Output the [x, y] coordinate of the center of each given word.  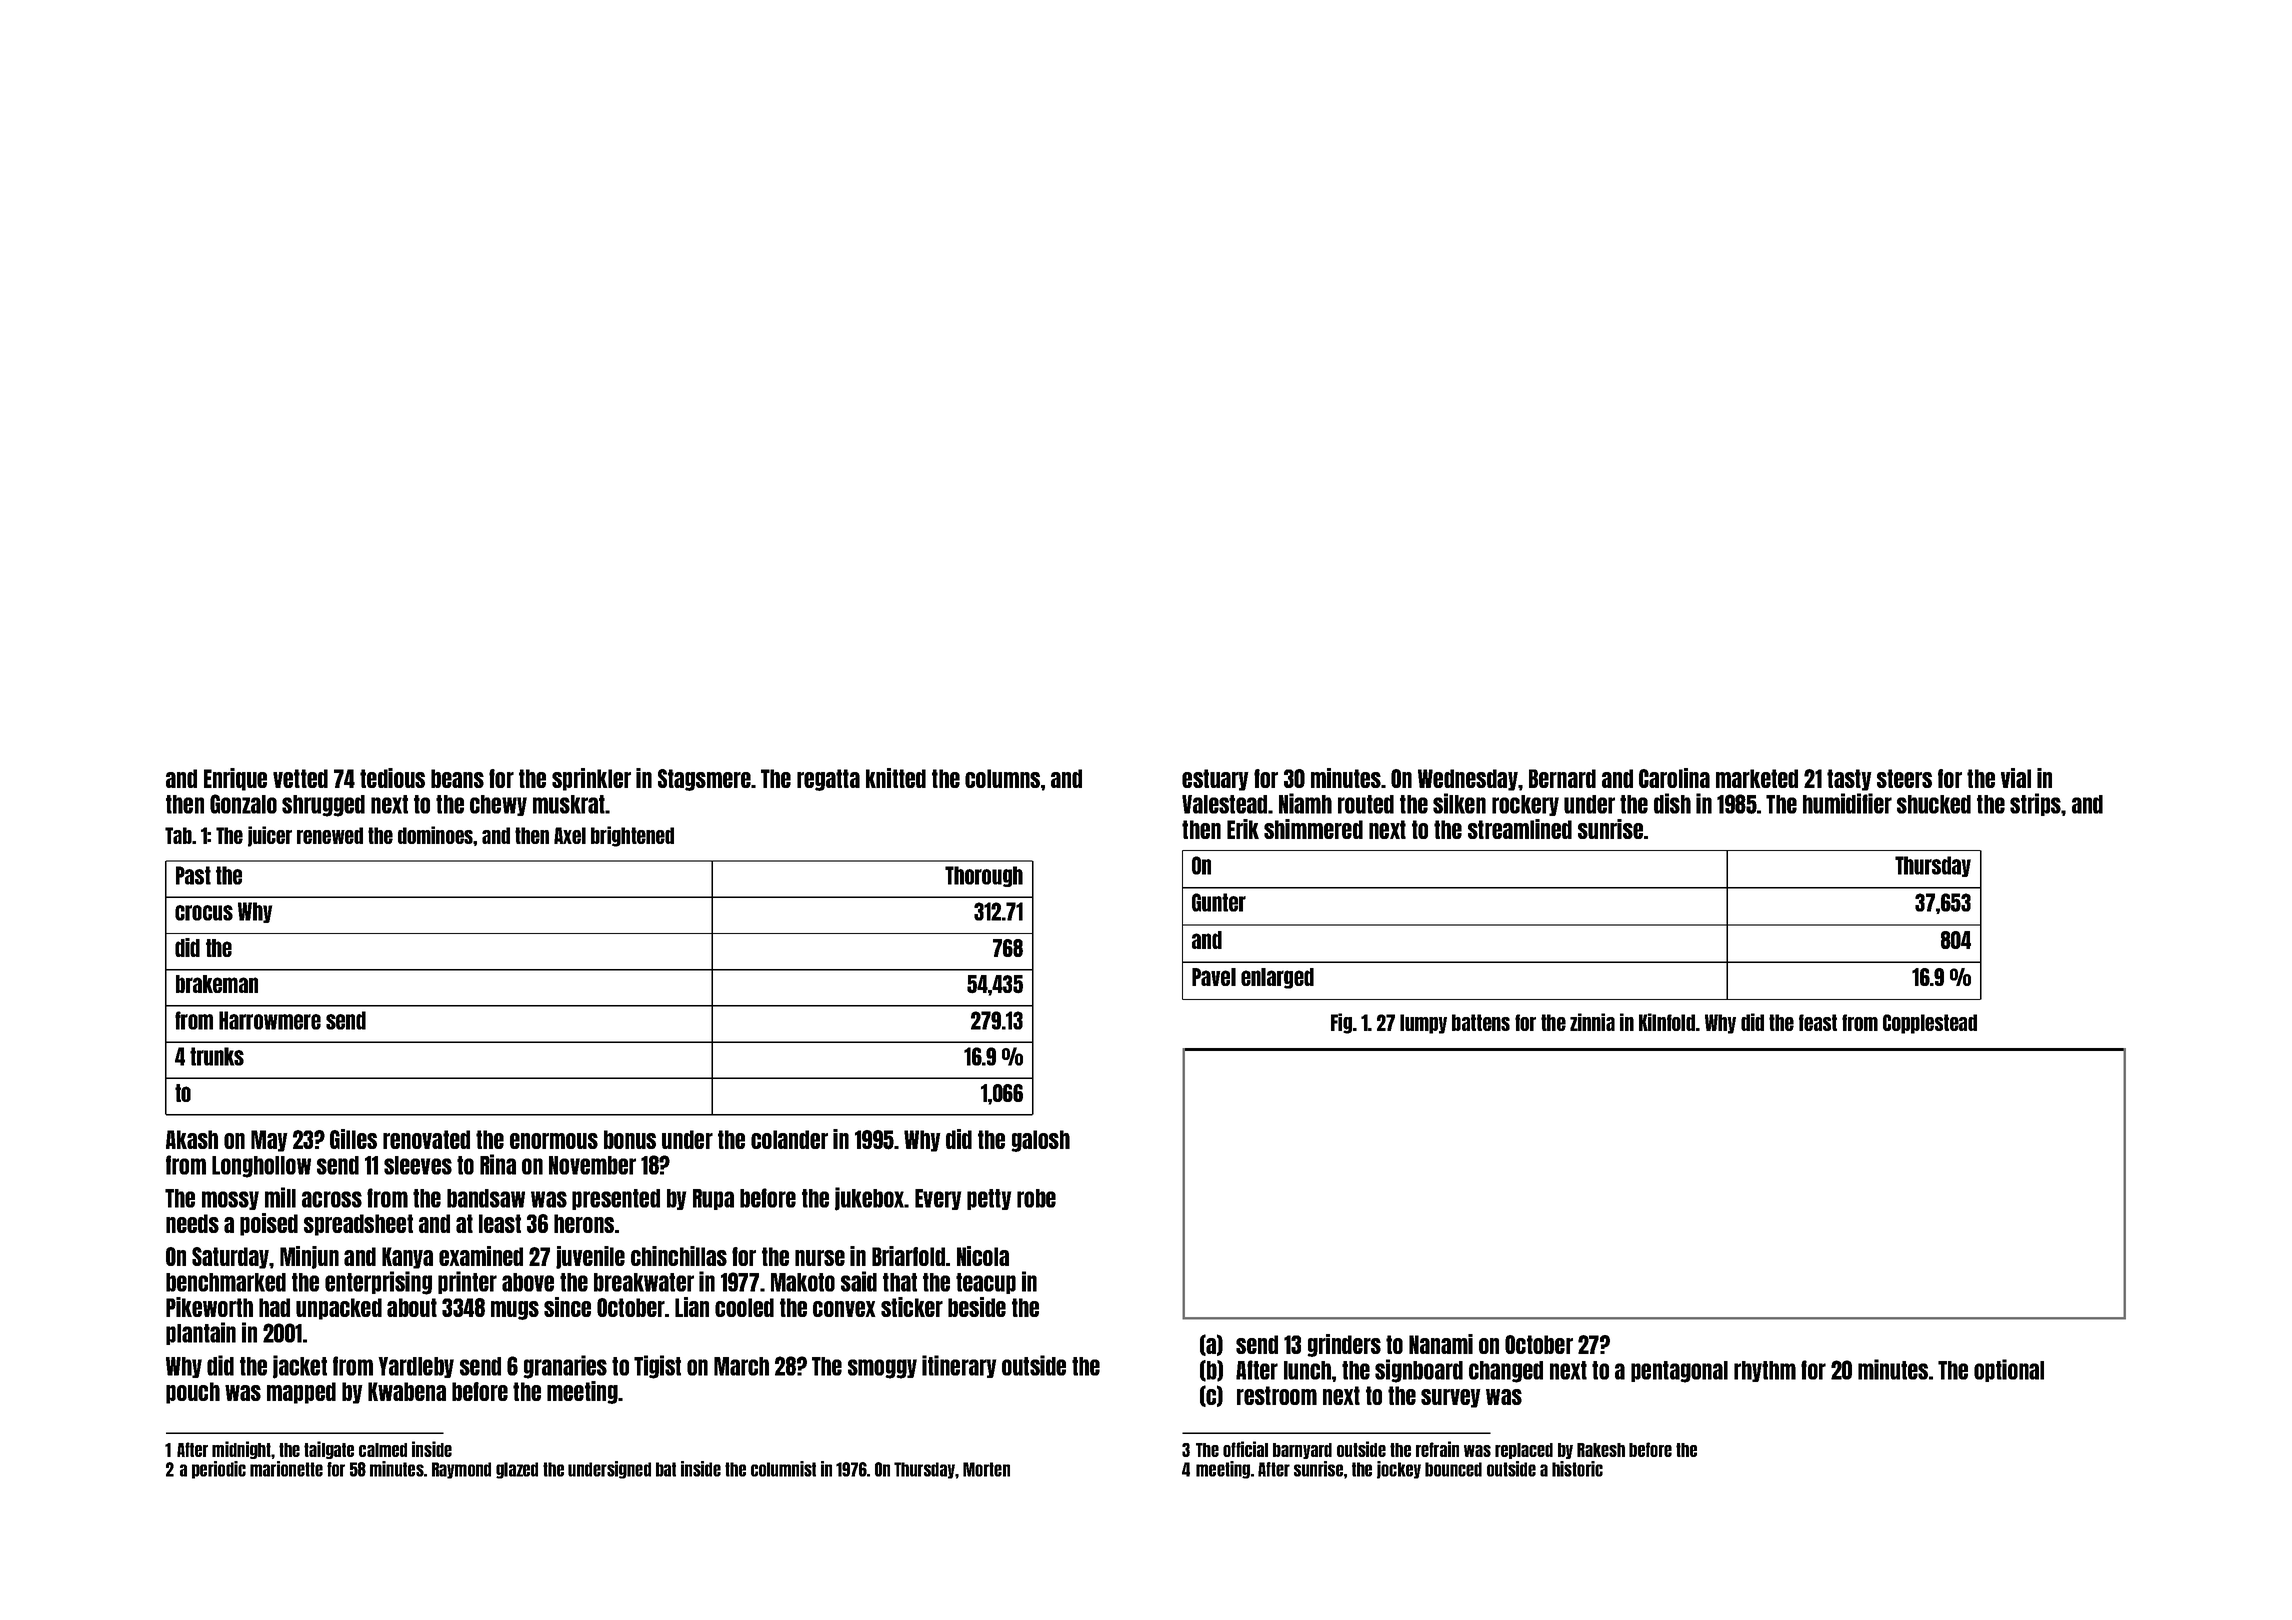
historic [1577, 1469]
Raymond [461, 1470]
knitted [896, 778]
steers [1904, 778]
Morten [986, 1469]
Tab [178, 835]
